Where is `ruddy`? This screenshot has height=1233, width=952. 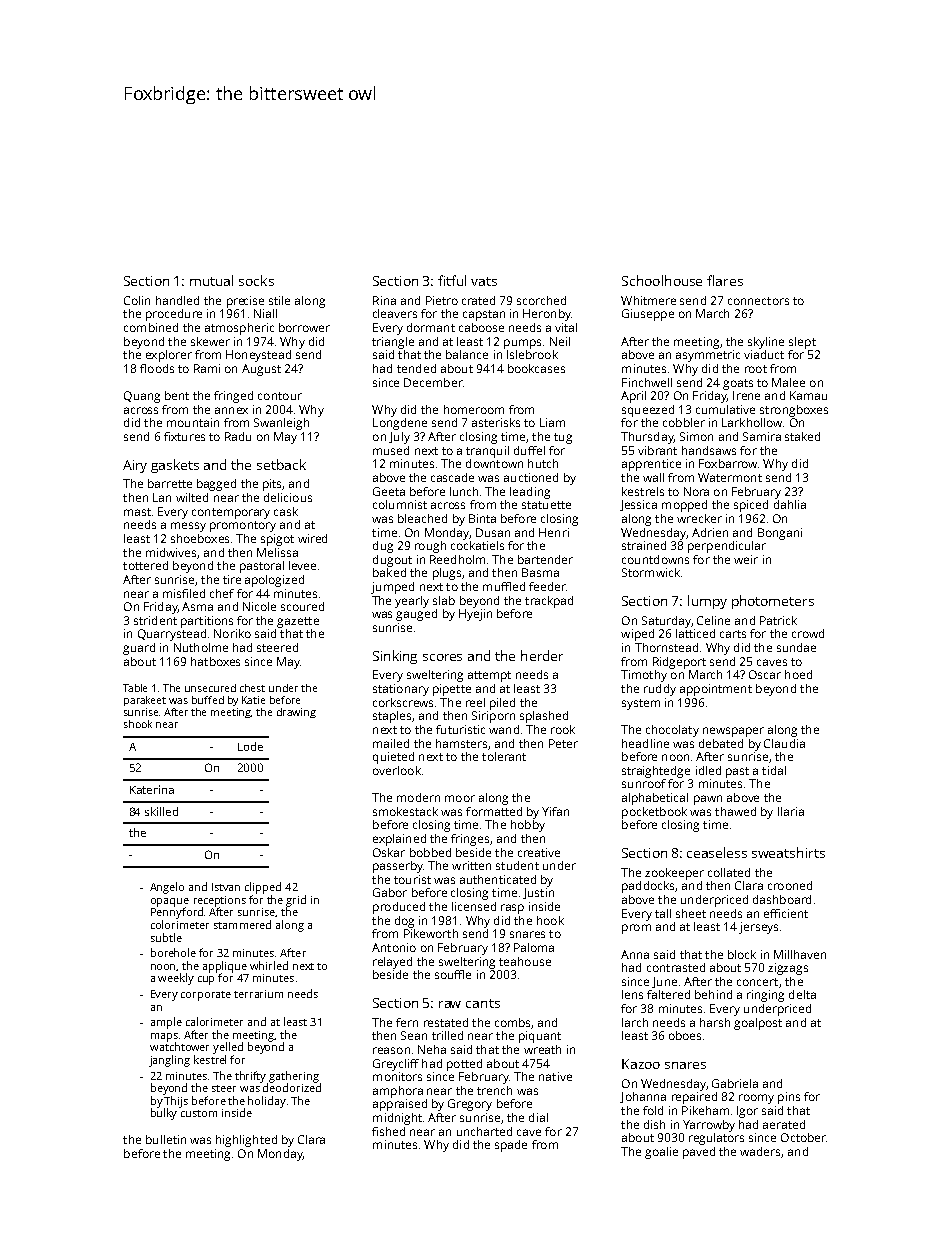
ruddy is located at coordinates (660, 690).
